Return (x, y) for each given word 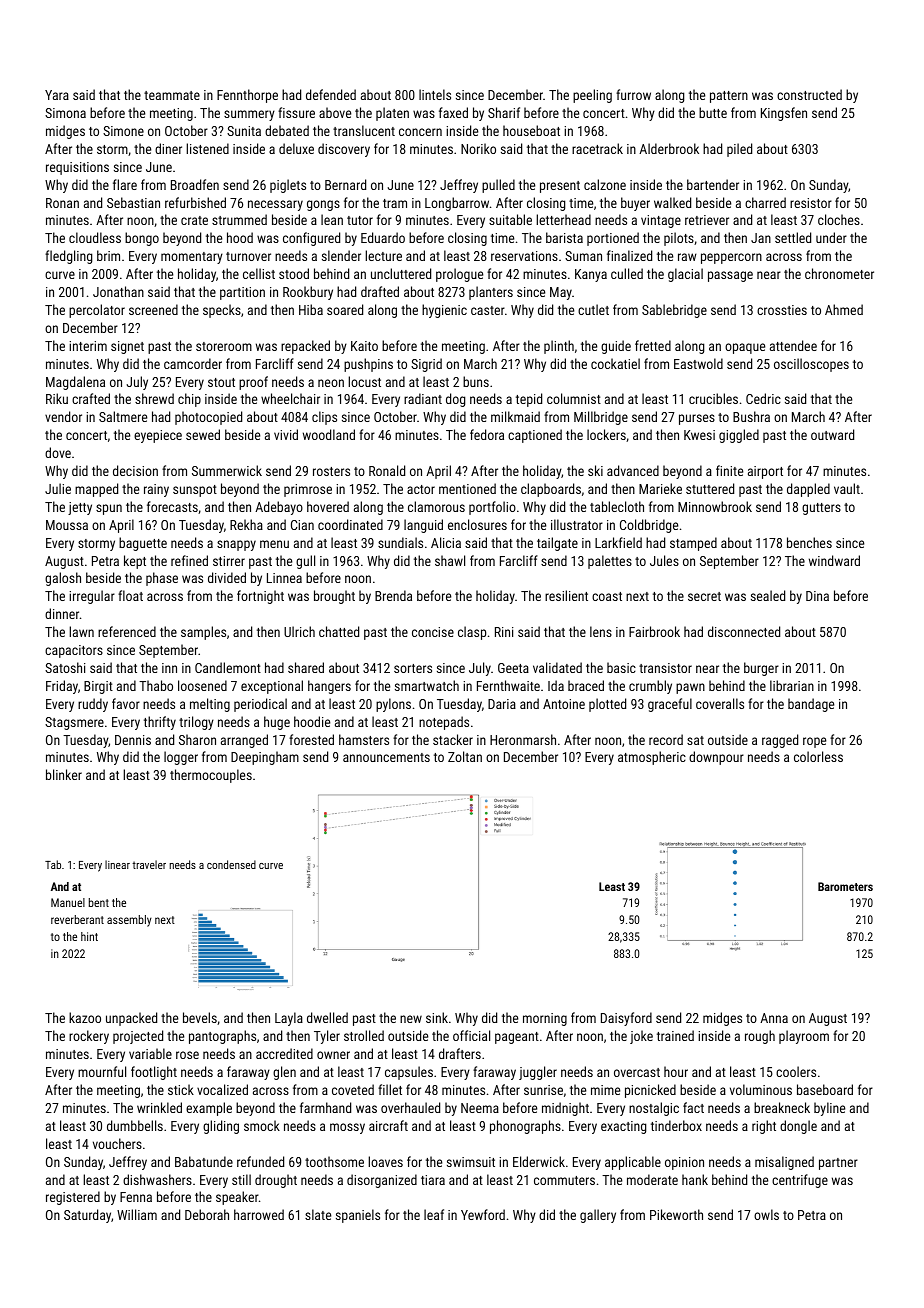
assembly (129, 921)
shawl (450, 560)
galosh (63, 579)
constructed (809, 94)
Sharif (504, 112)
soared (345, 309)
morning (545, 1019)
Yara (57, 95)
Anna (774, 1018)
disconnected (744, 631)
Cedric (763, 398)
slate (318, 1214)
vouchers (117, 1143)
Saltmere (123, 416)
